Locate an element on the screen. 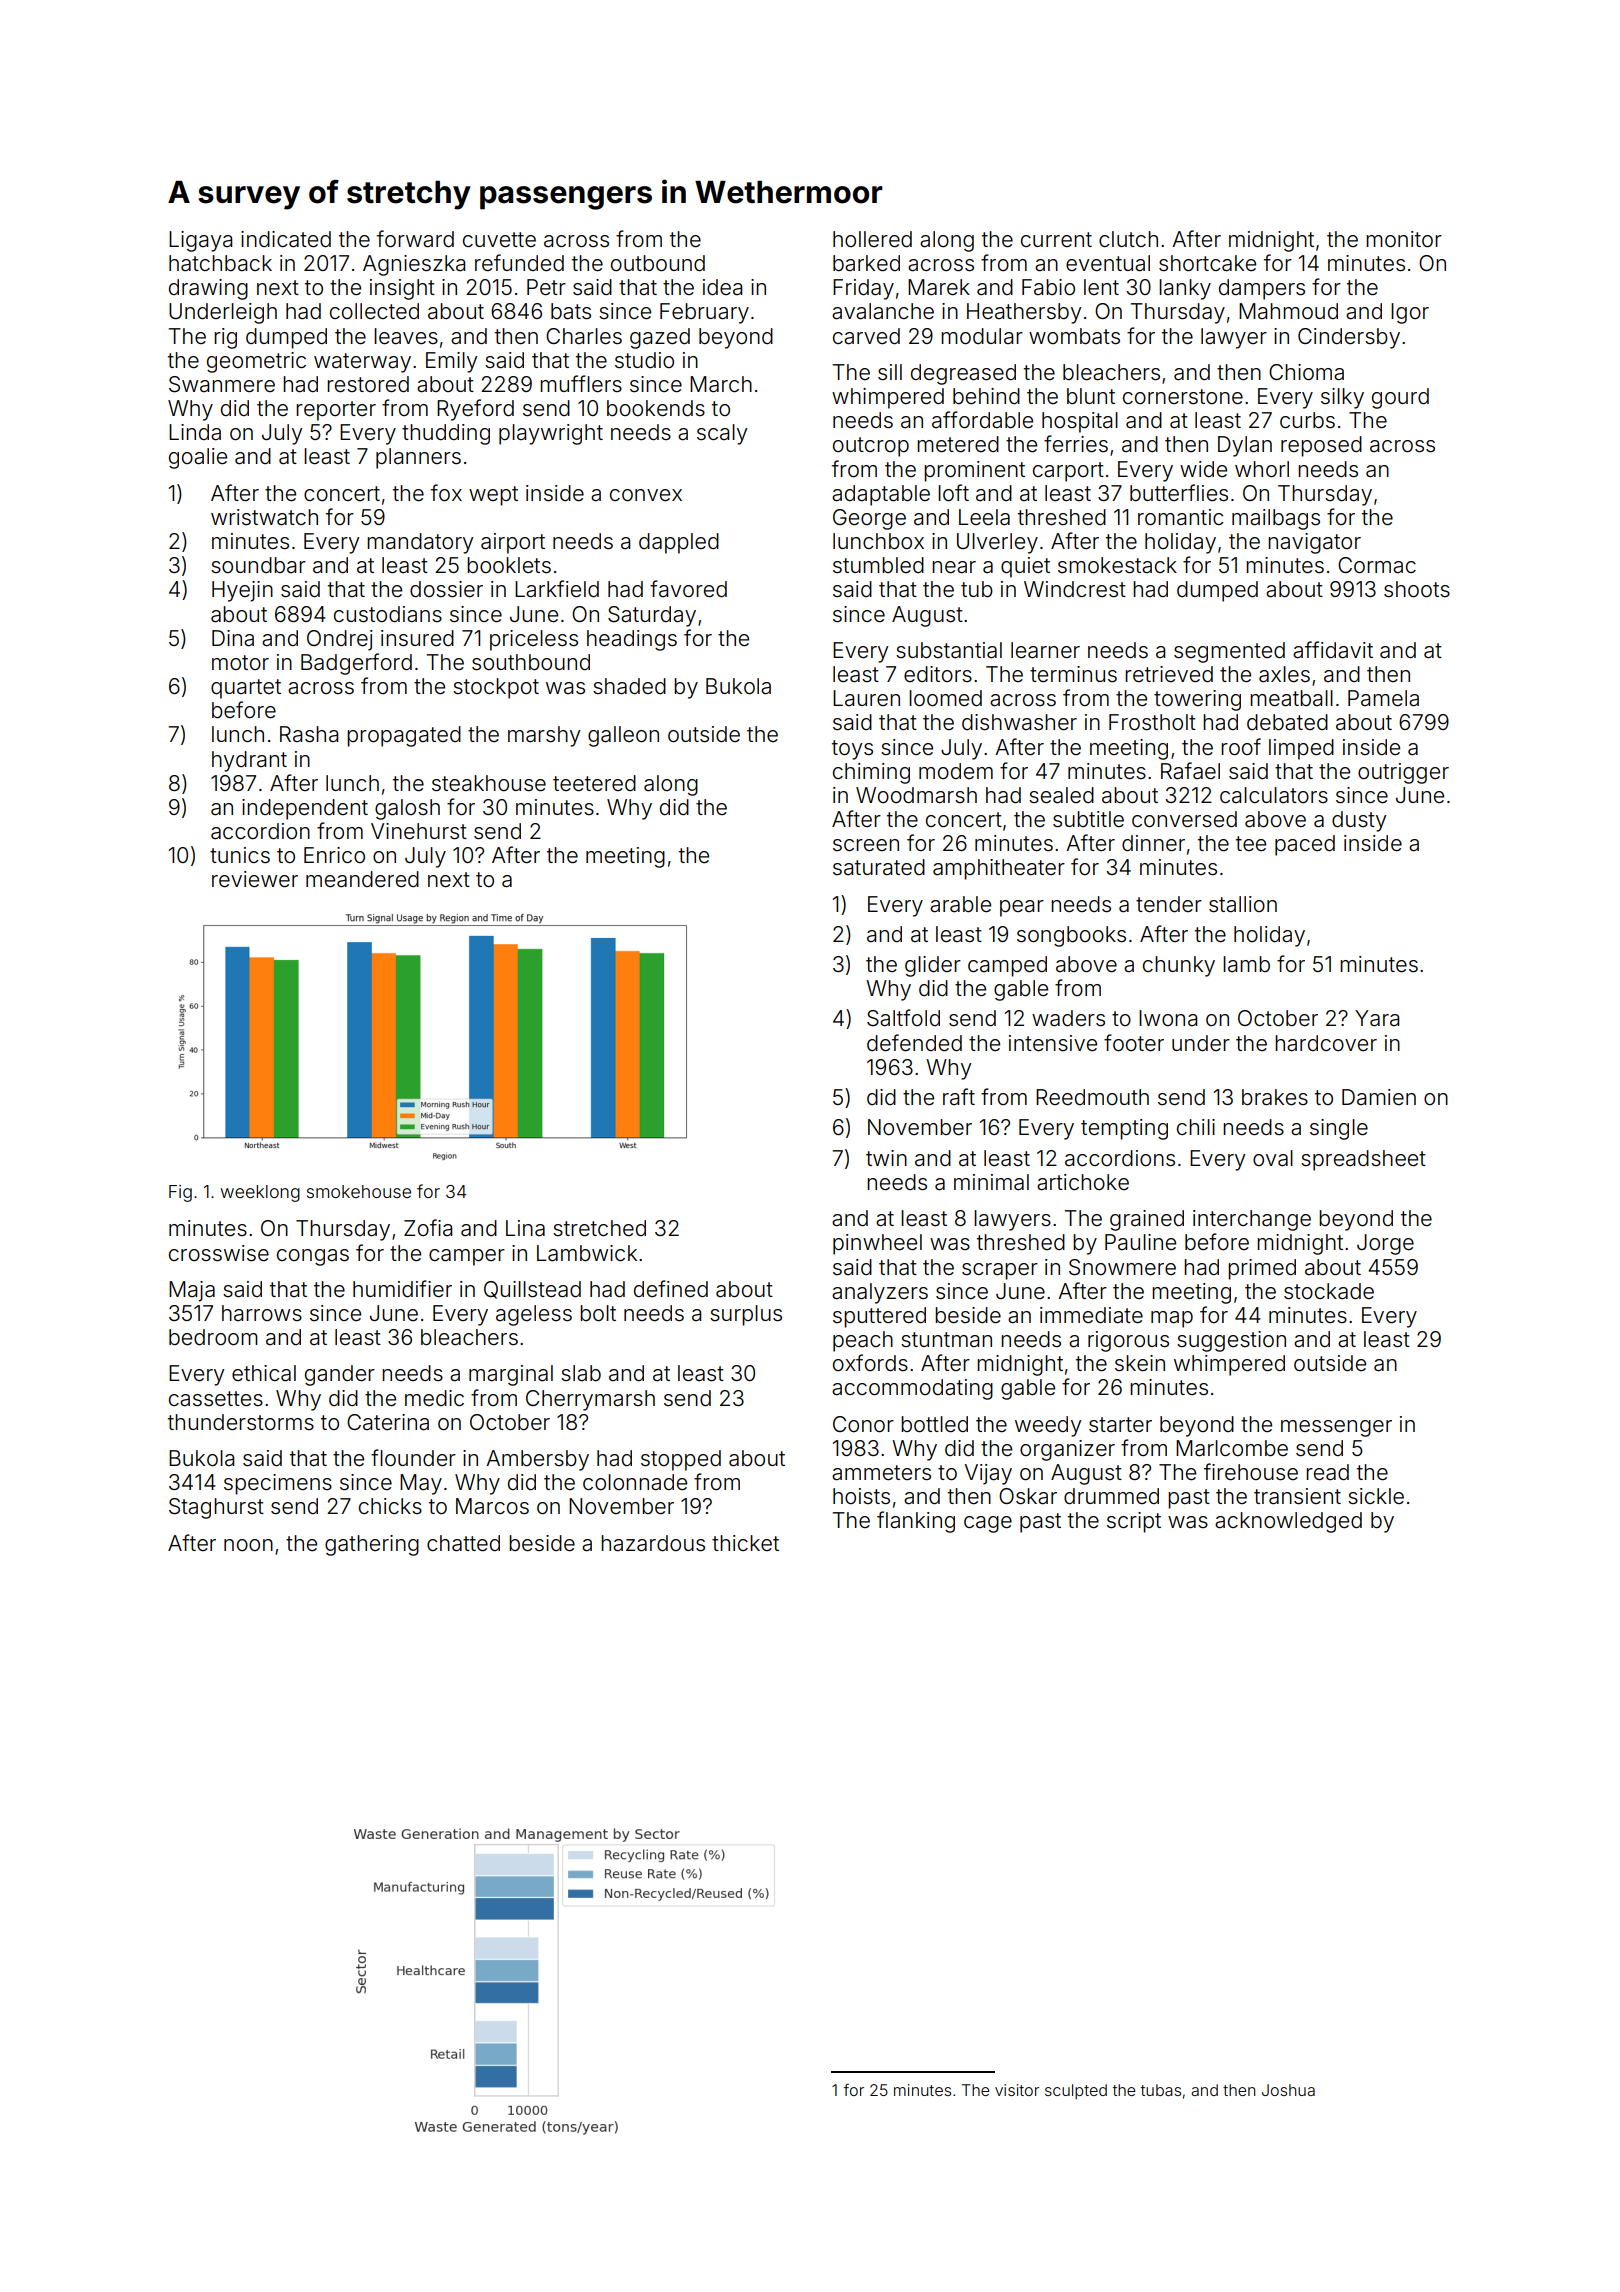 This screenshot has height=2292, width=1620. soundbar is located at coordinates (258, 565).
